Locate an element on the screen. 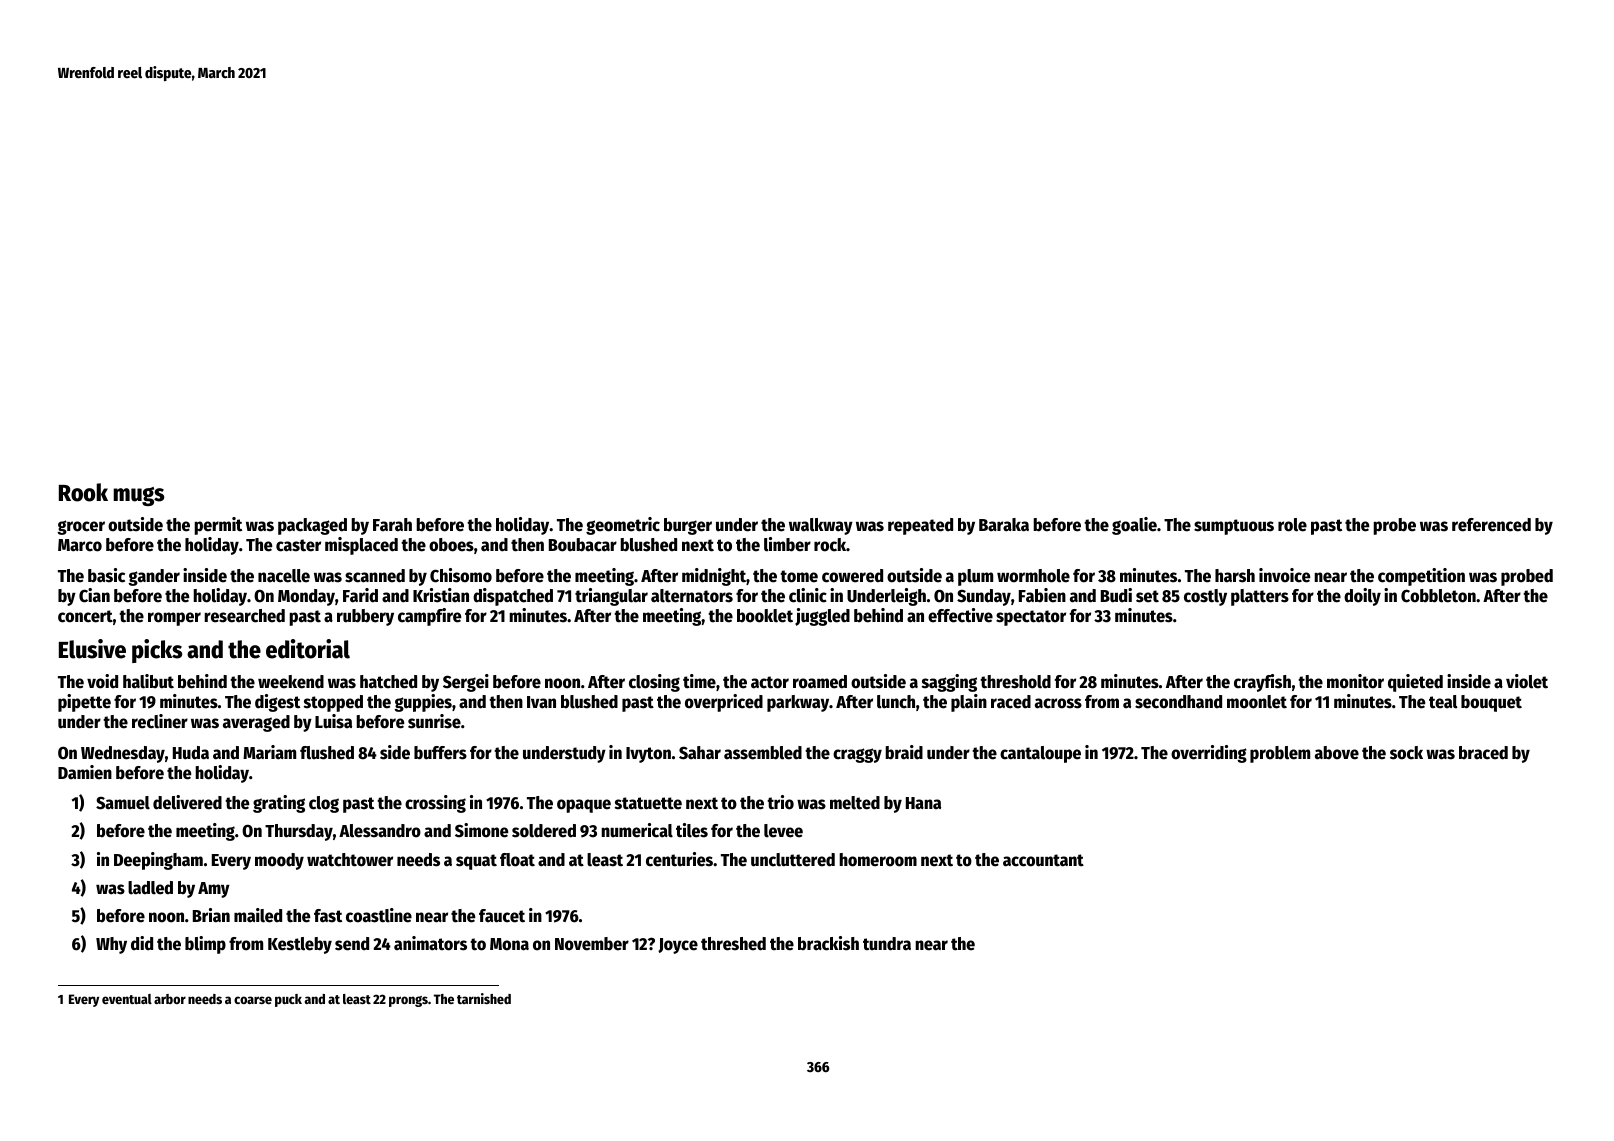 This screenshot has height=1141, width=1614. tundra is located at coordinates (887, 944).
